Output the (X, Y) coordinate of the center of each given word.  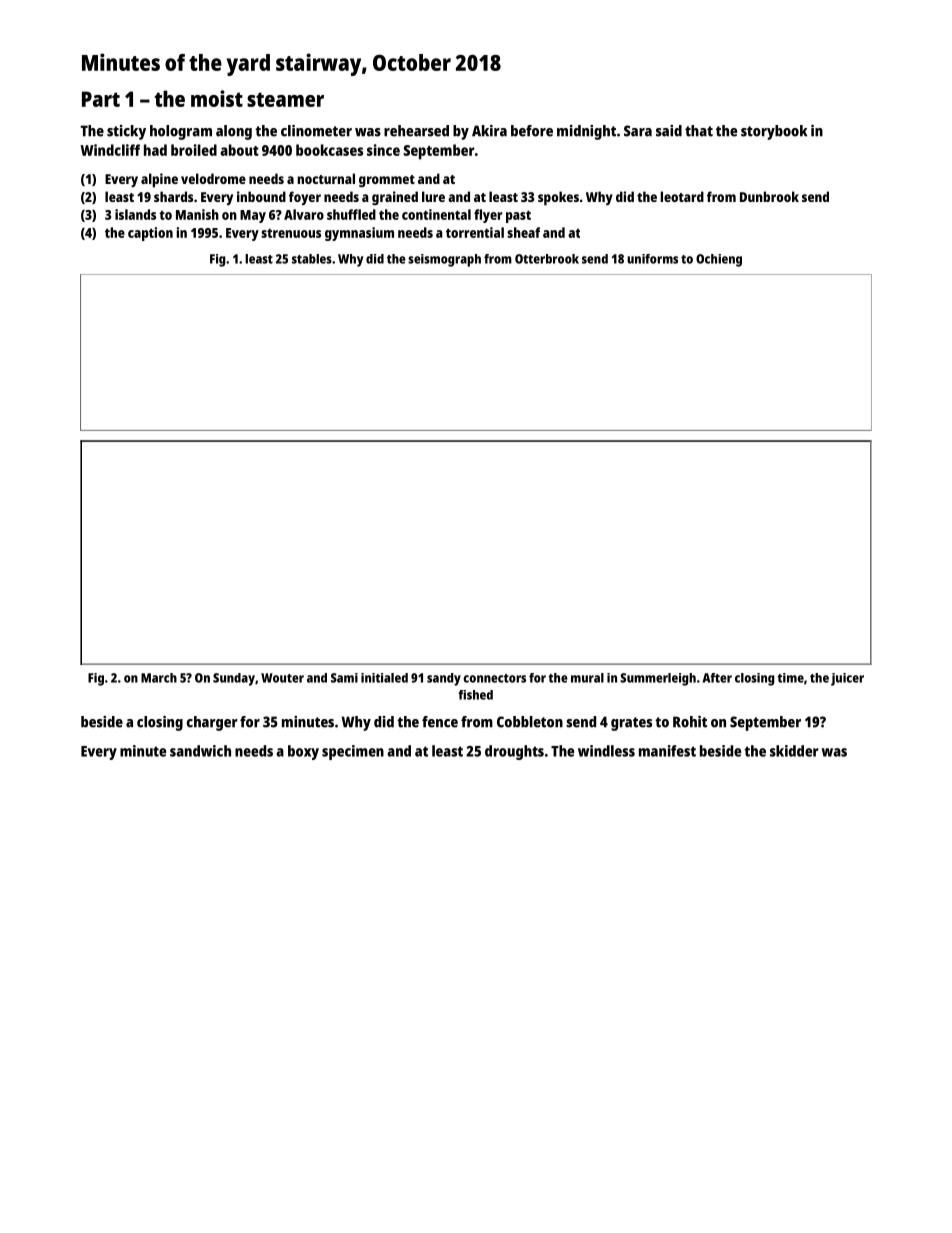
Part (101, 99)
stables (312, 259)
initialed (384, 678)
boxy (303, 752)
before (532, 131)
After (717, 678)
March (159, 678)
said (669, 131)
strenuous (291, 233)
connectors (494, 678)
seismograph (444, 260)
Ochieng (719, 260)
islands (135, 214)
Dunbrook (769, 196)
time (790, 678)
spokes (558, 198)
